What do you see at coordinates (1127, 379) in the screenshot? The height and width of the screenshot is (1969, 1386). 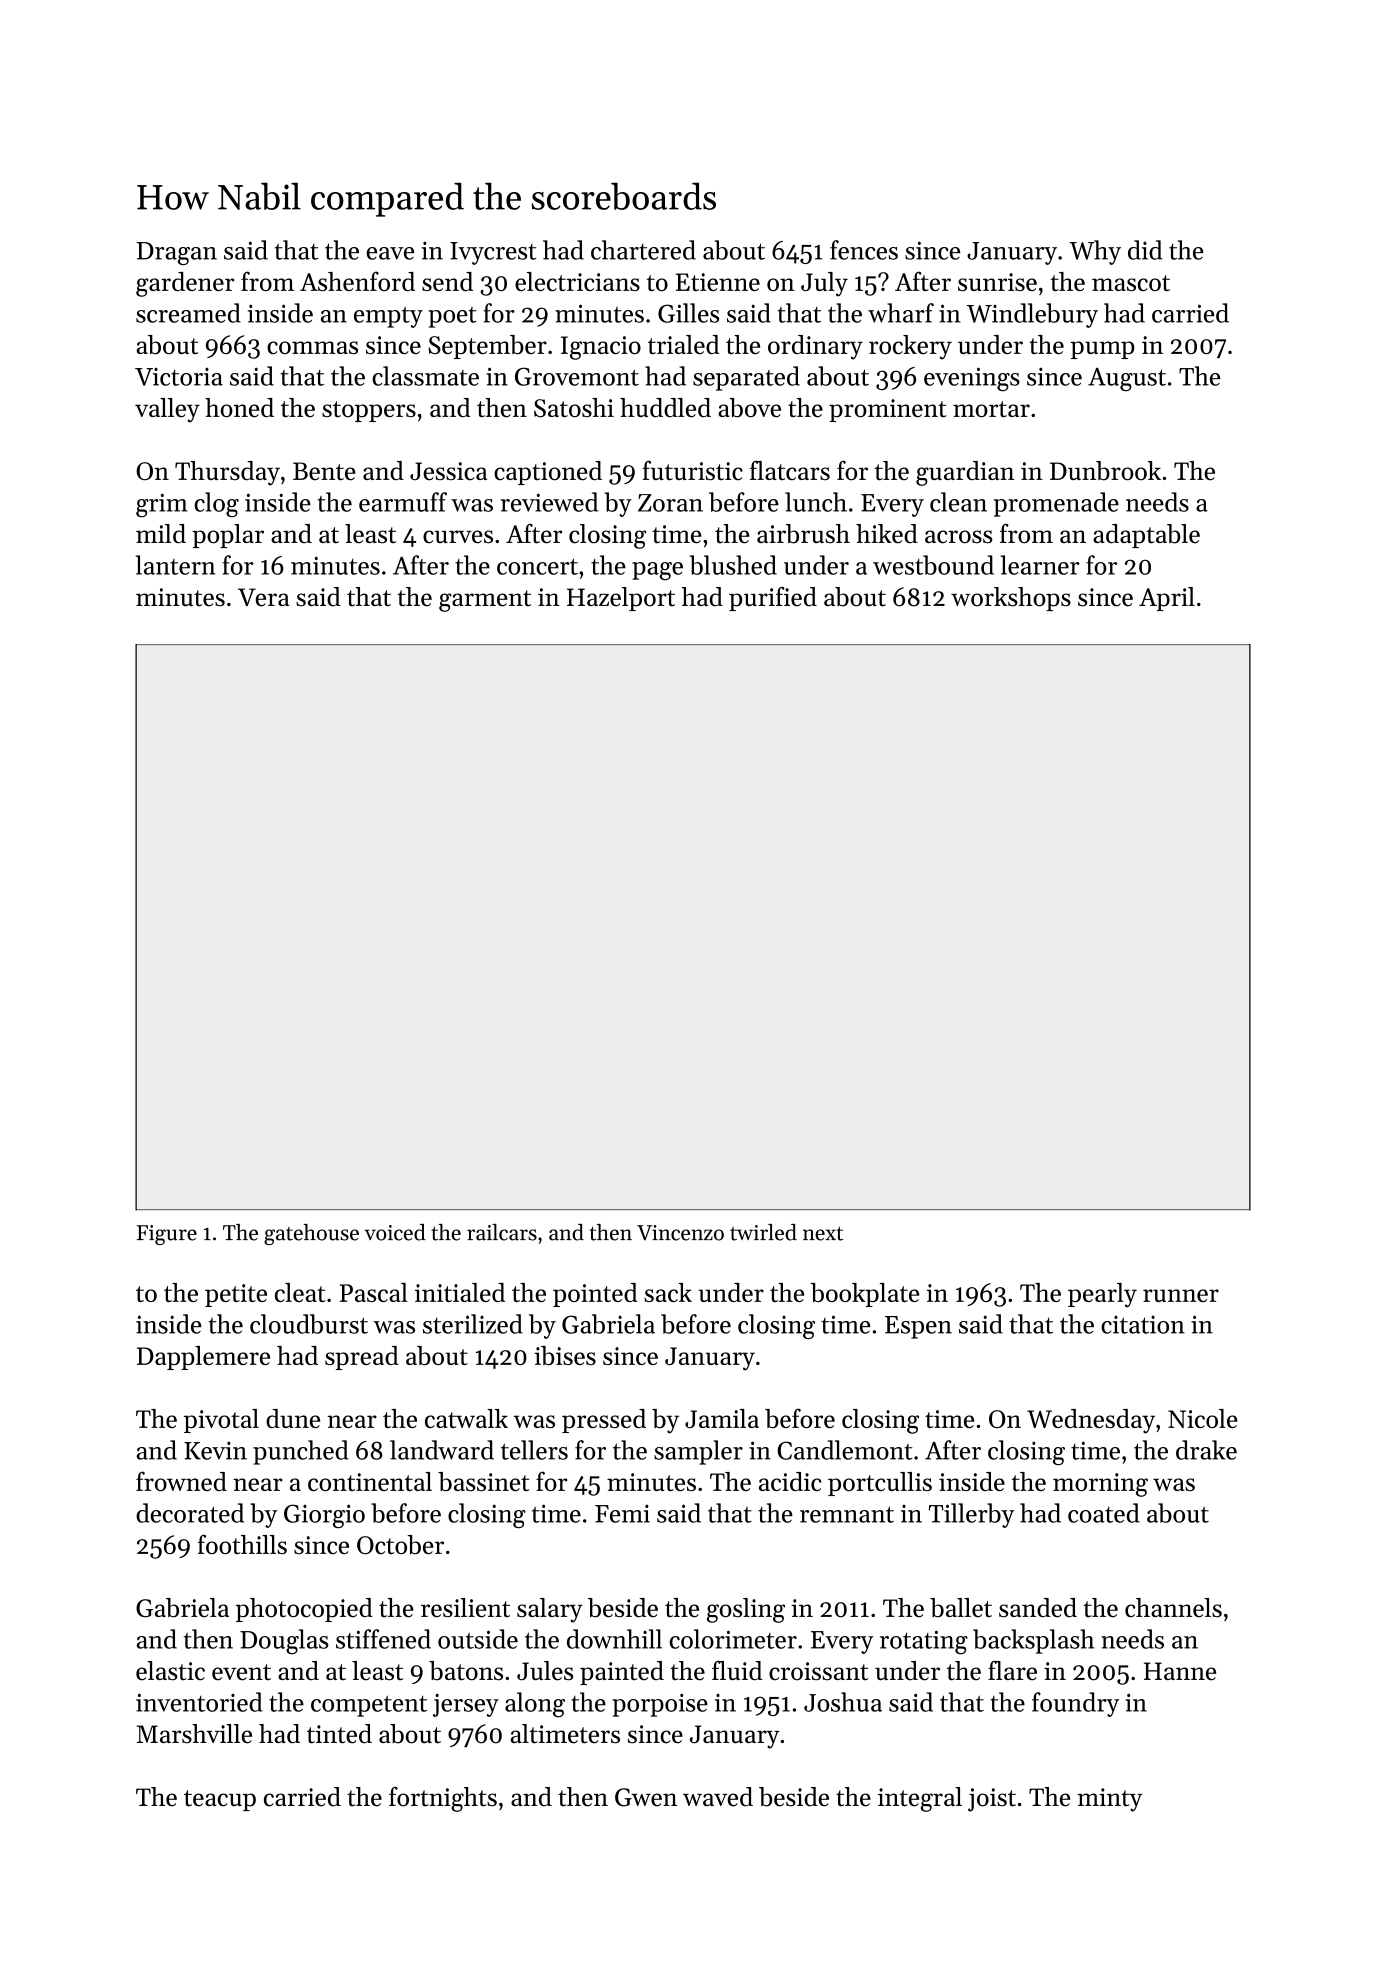 I see `August` at bounding box center [1127, 379].
